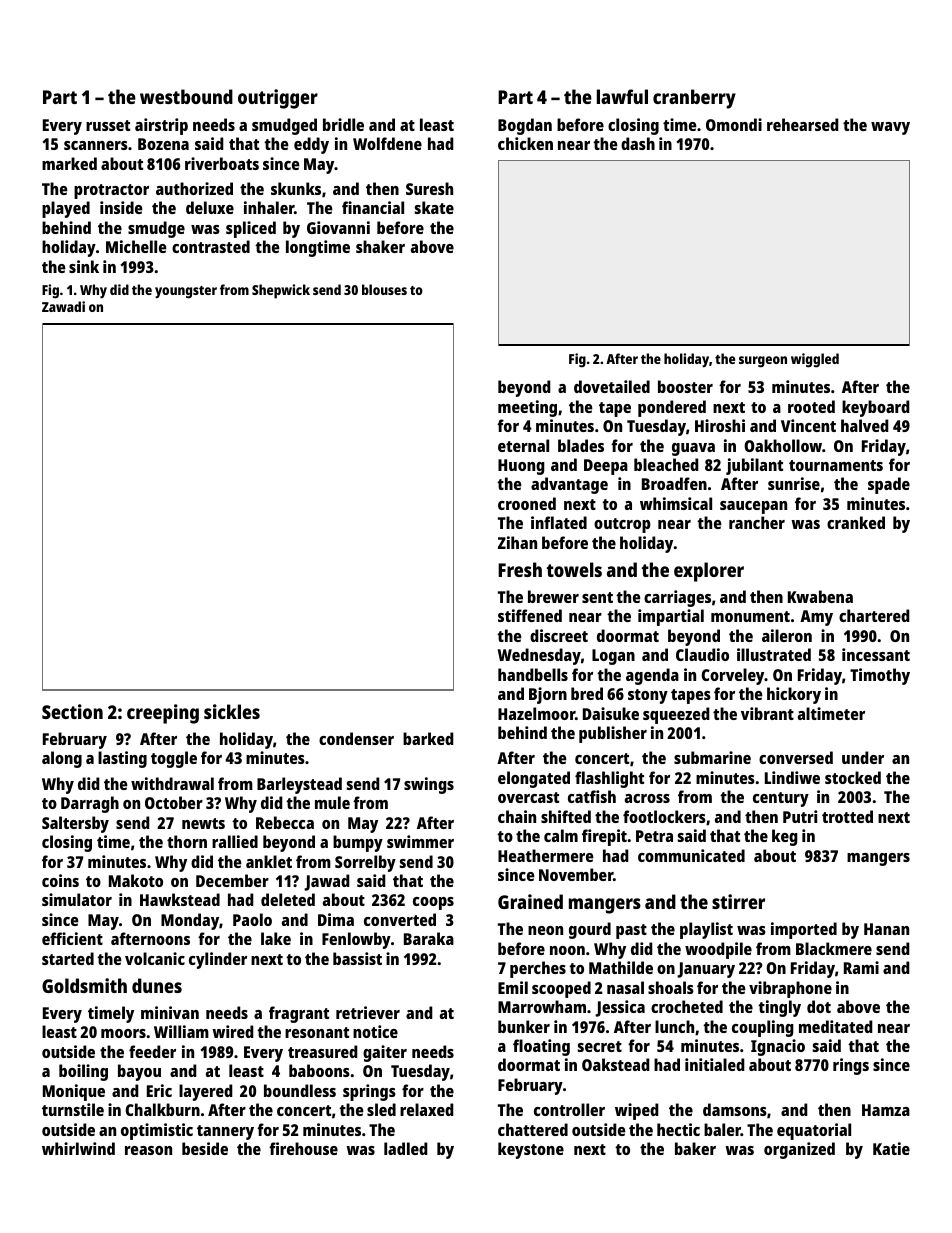 This image has height=1233, width=952. I want to click on Giovanni, so click(338, 227).
